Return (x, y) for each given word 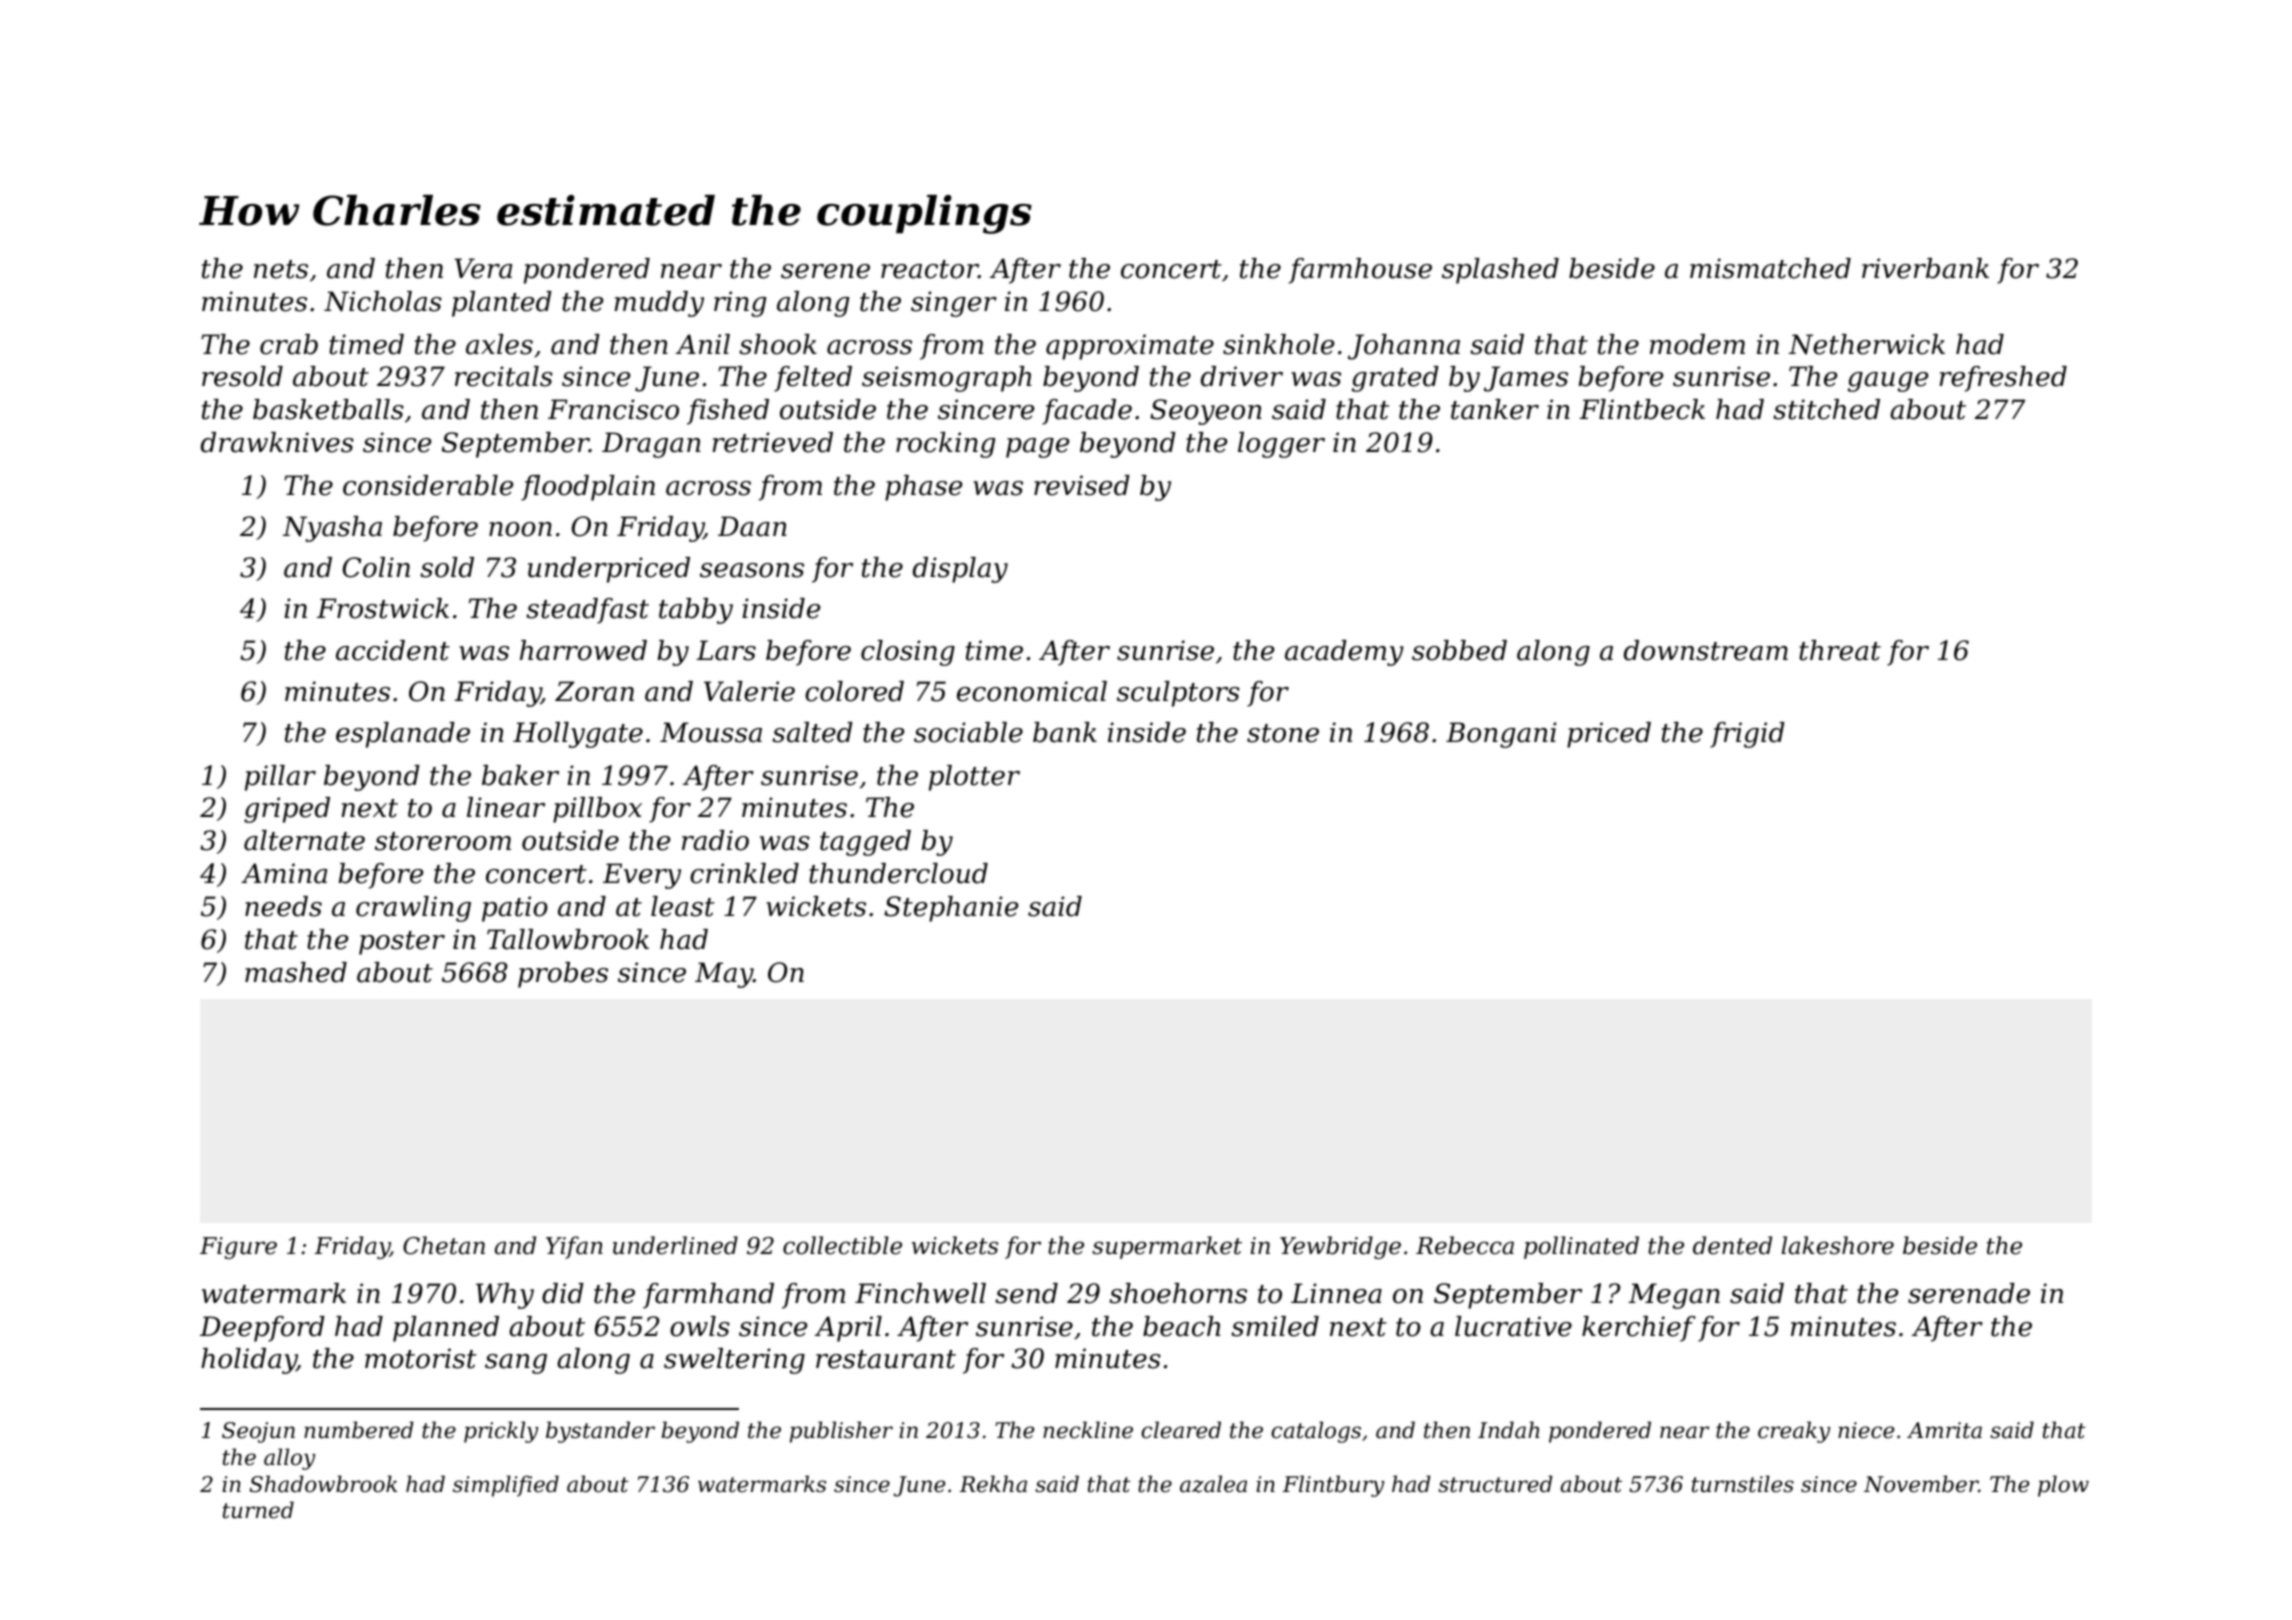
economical (1032, 691)
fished (728, 412)
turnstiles (1743, 1484)
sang (516, 1364)
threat (1840, 650)
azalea (1213, 1484)
